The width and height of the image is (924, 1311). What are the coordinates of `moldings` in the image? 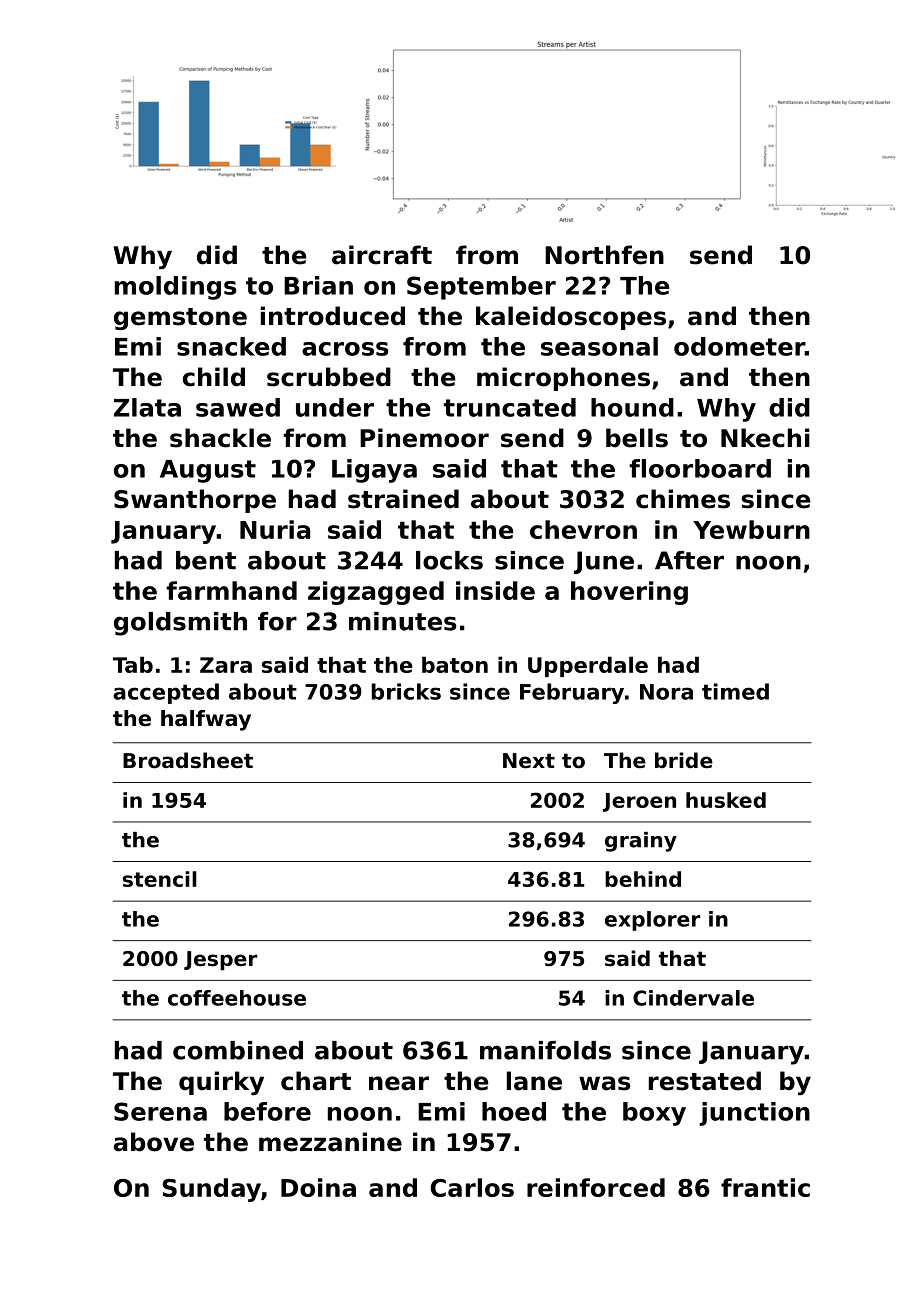 It's located at (176, 288).
